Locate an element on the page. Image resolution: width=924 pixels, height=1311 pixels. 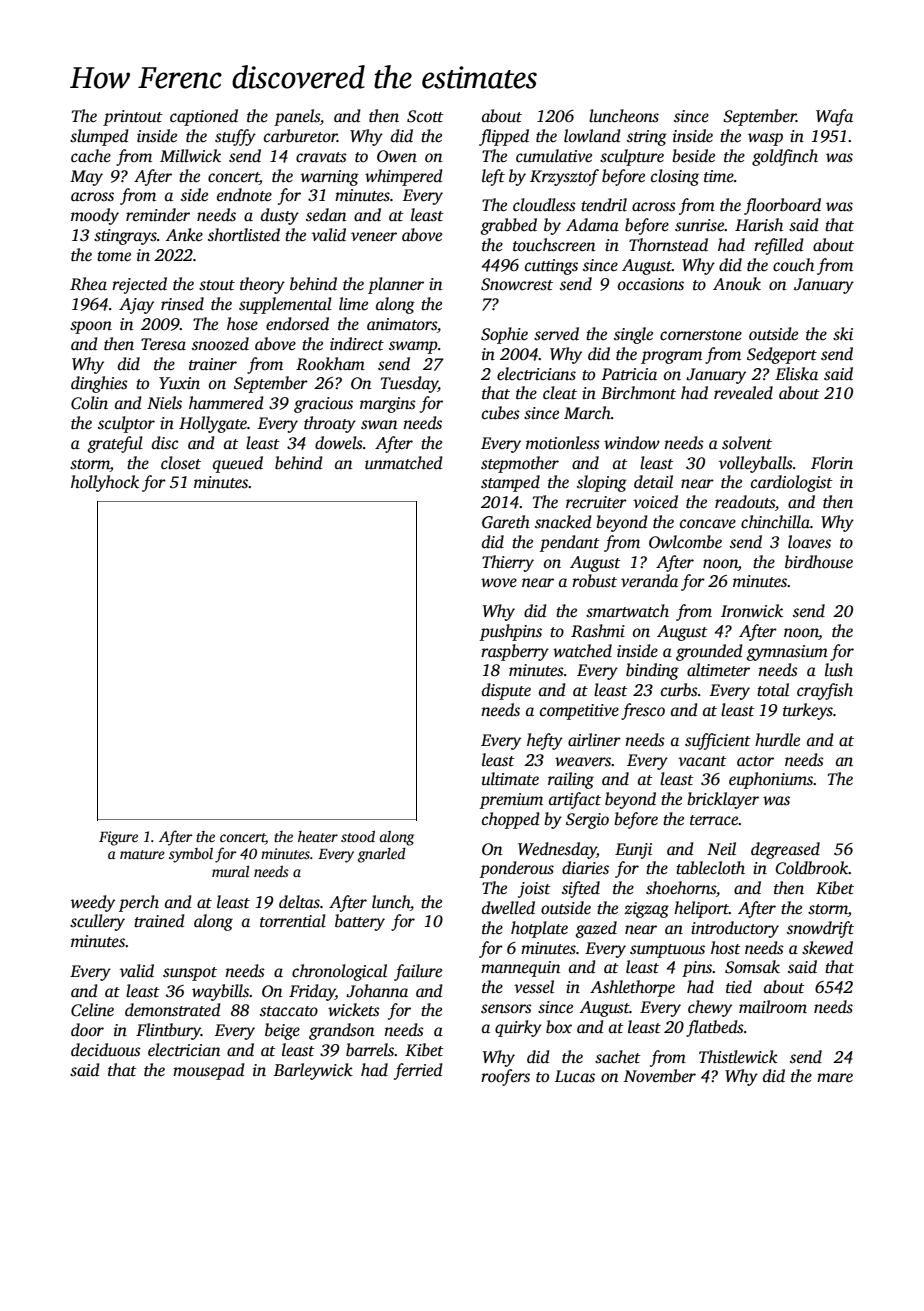
vessel is located at coordinates (534, 987).
